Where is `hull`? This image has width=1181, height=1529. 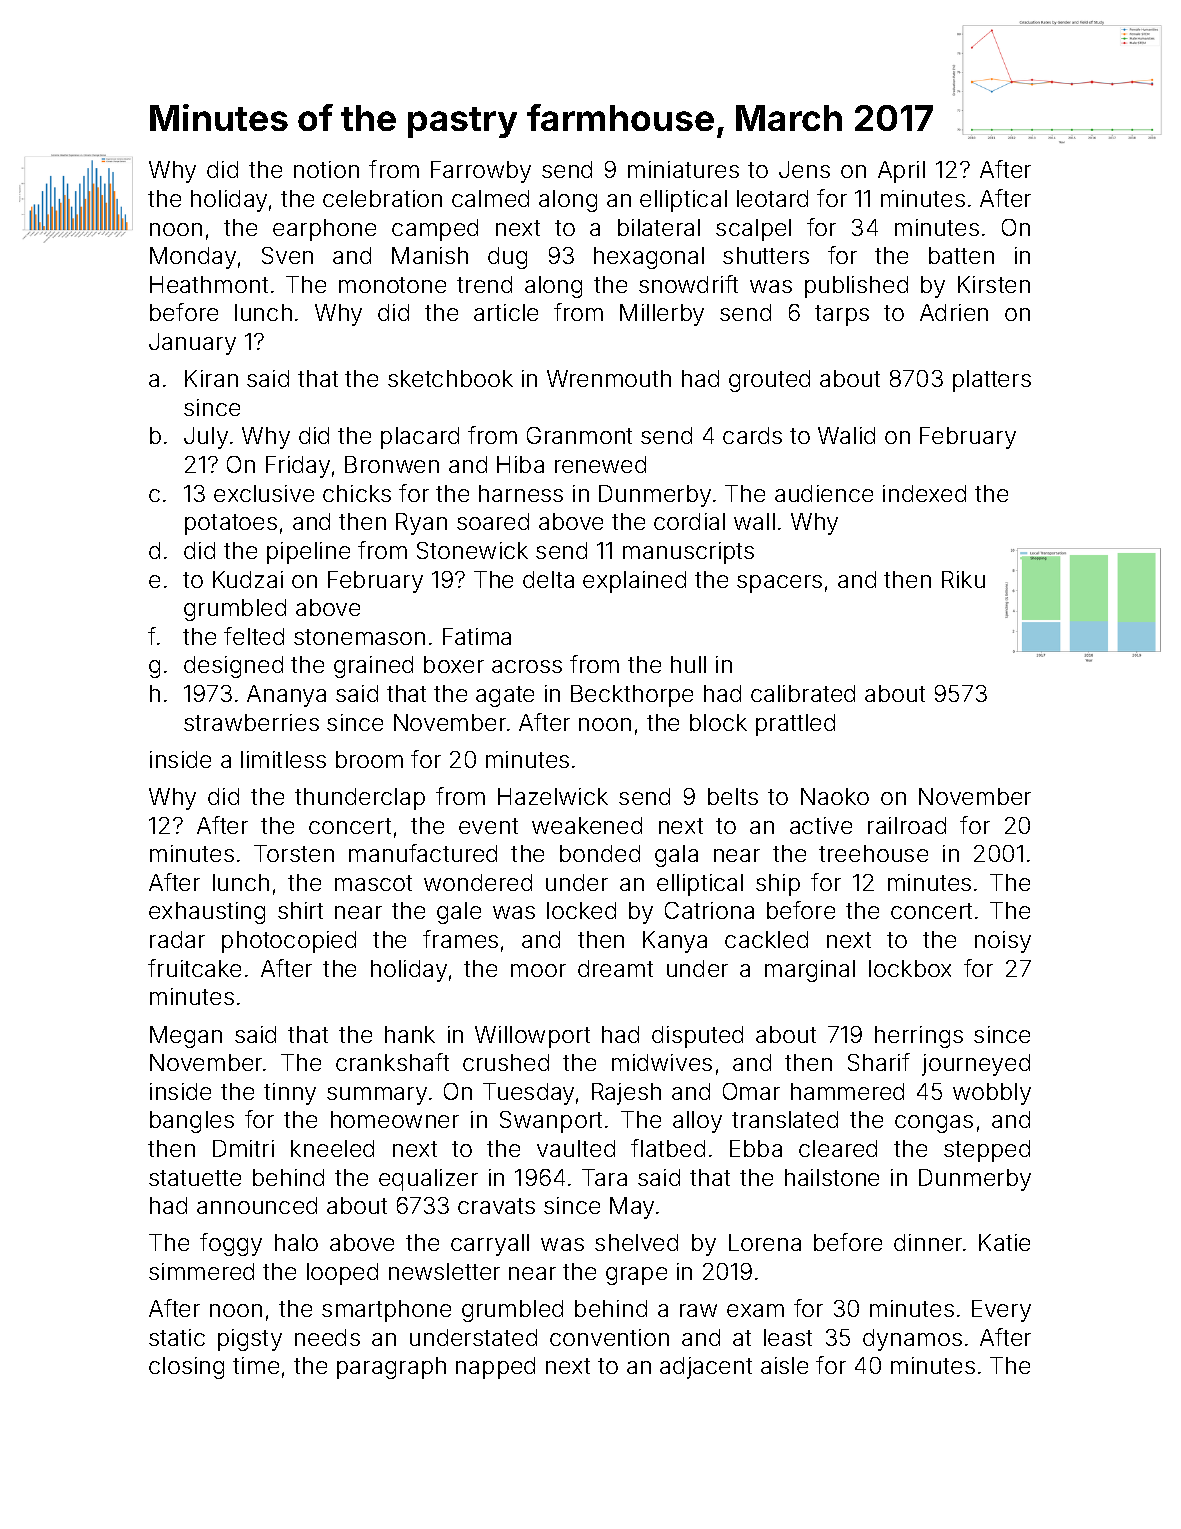
hull is located at coordinates (688, 664).
